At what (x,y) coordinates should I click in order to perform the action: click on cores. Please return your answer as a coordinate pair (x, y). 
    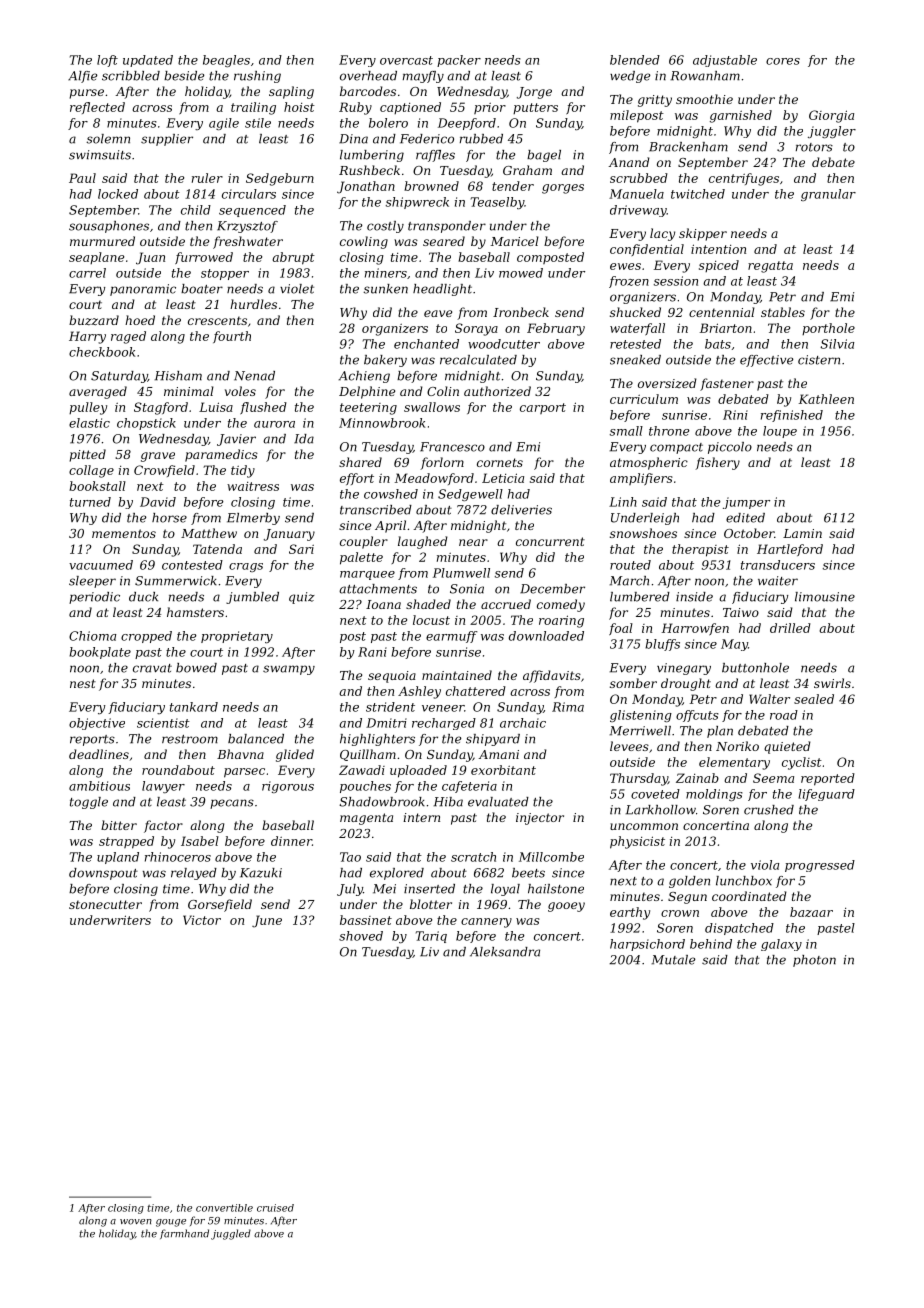
    Looking at the image, I should click on (783, 61).
